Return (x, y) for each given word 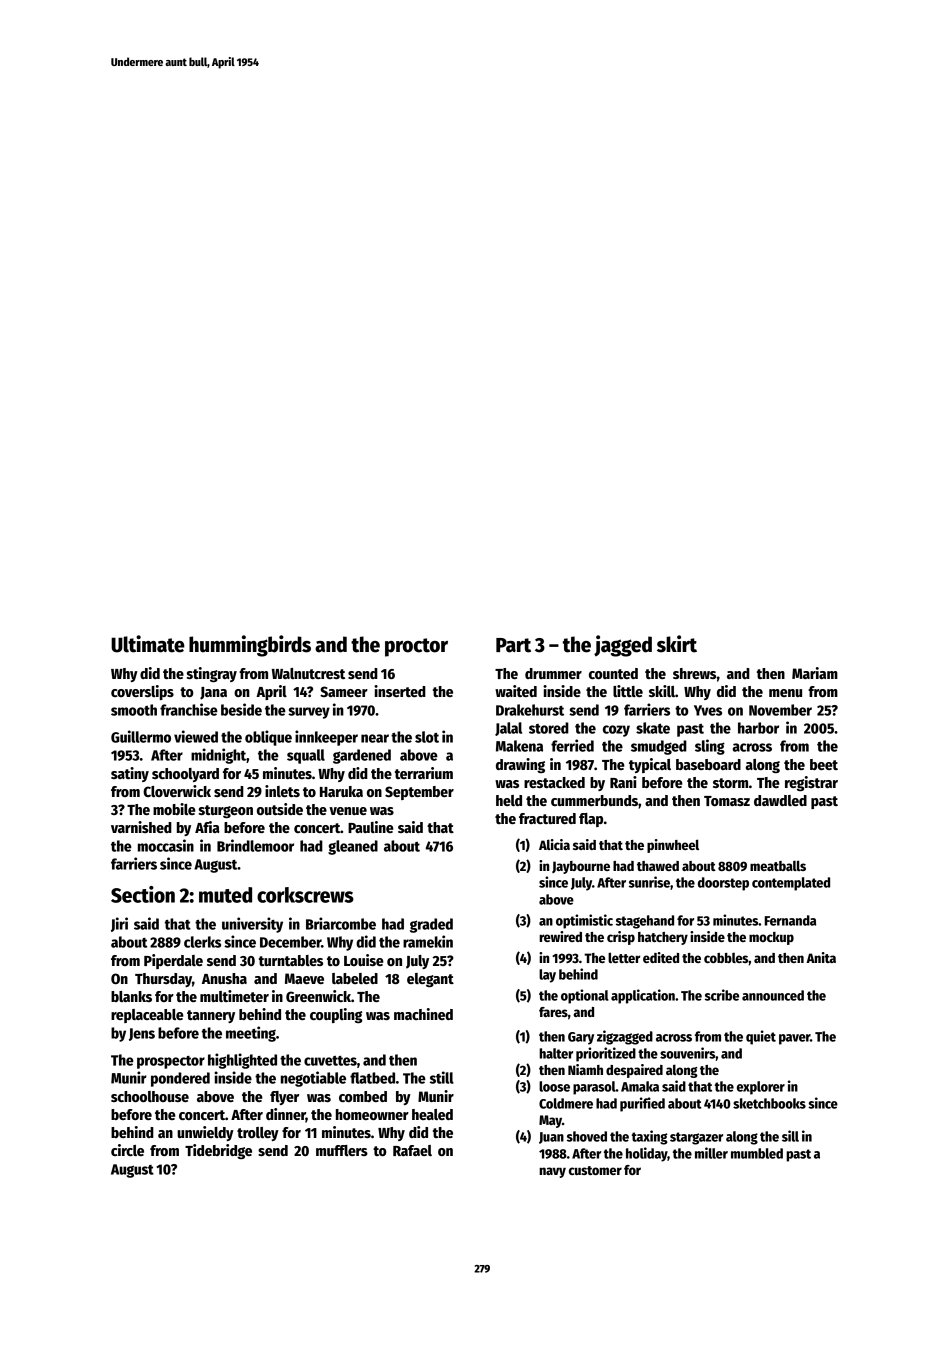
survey (309, 713)
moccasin (166, 845)
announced (773, 995)
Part (513, 645)
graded (431, 925)
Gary (581, 1038)
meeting (251, 1034)
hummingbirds (250, 646)
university (252, 925)
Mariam (815, 673)
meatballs (778, 865)
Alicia (554, 844)
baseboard (708, 764)
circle (127, 1150)
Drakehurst (530, 710)
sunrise (649, 882)
